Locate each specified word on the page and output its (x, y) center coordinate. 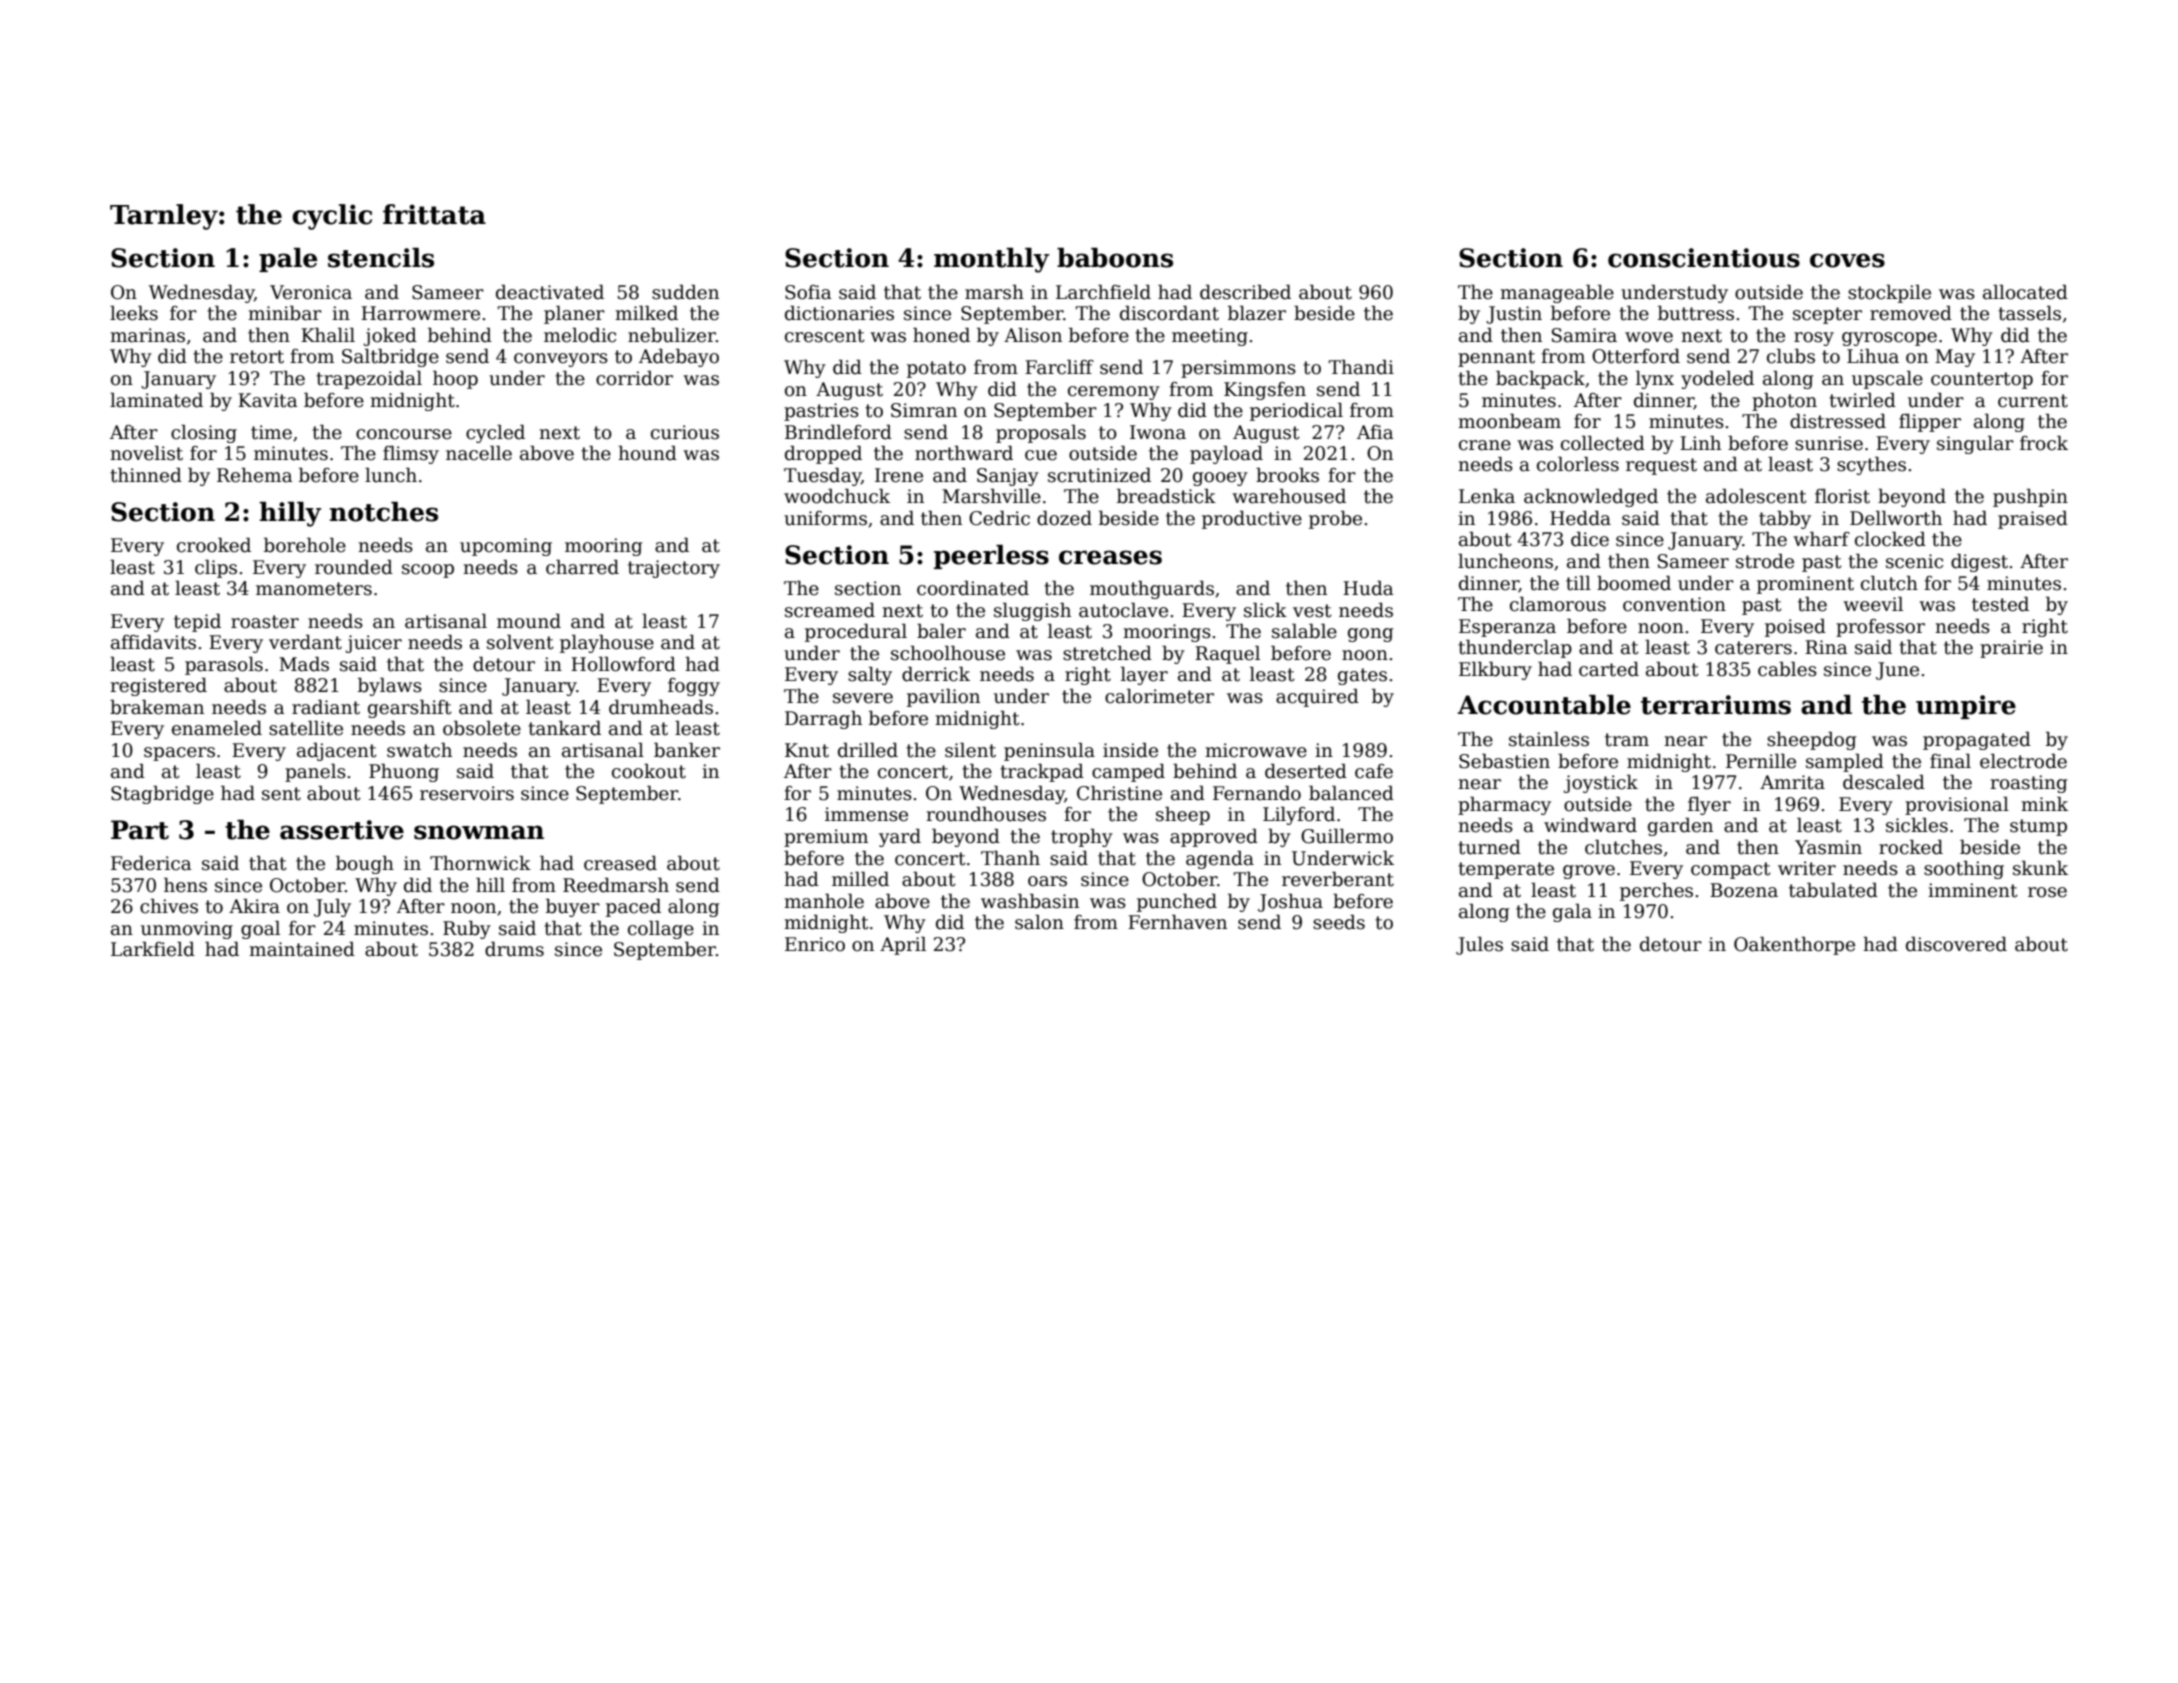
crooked (214, 545)
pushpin (2030, 497)
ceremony (1114, 393)
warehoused (1289, 496)
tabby (1785, 519)
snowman (479, 832)
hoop (455, 379)
